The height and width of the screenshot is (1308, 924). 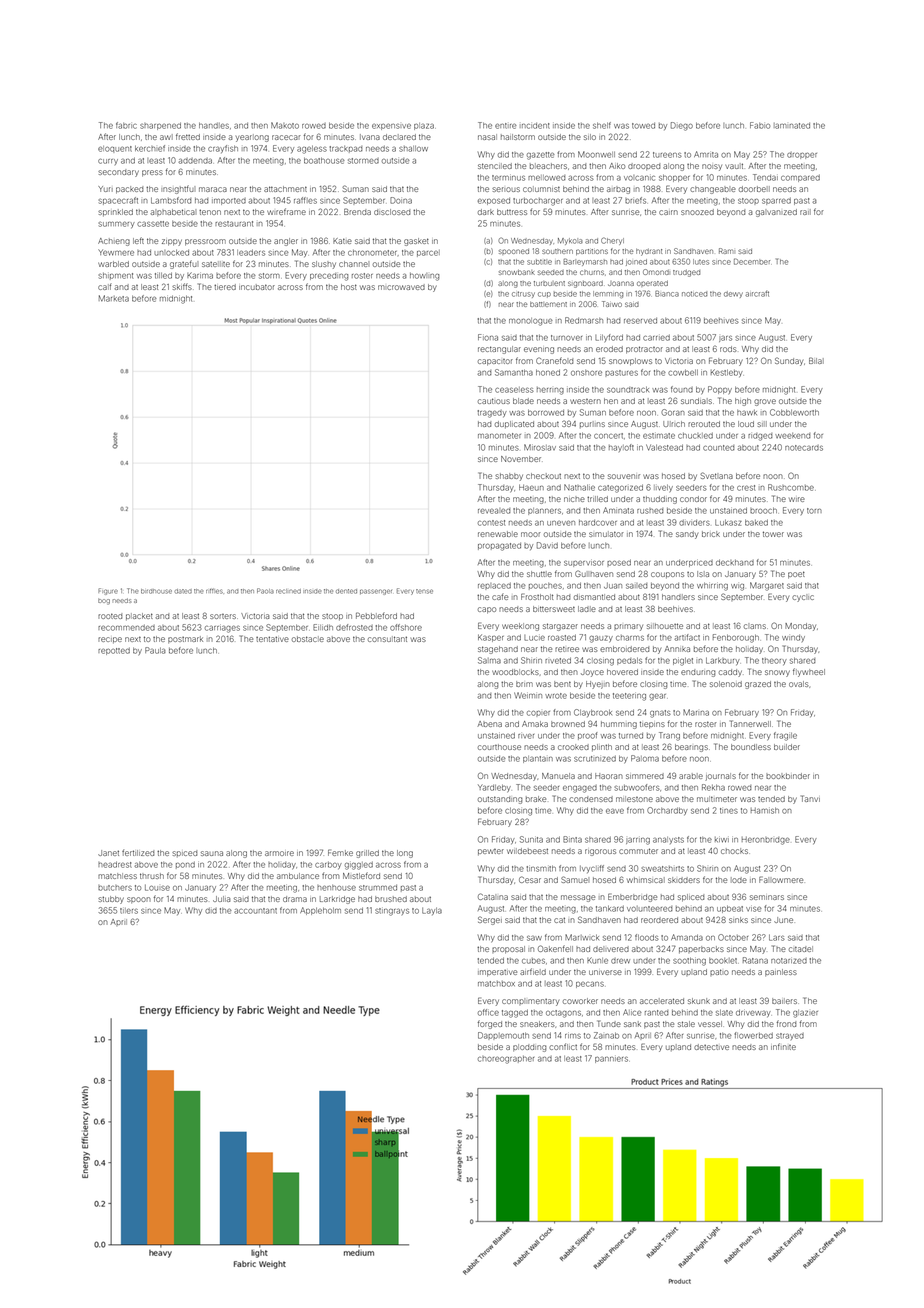 What do you see at coordinates (488, 337) in the screenshot?
I see `Fiona` at bounding box center [488, 337].
